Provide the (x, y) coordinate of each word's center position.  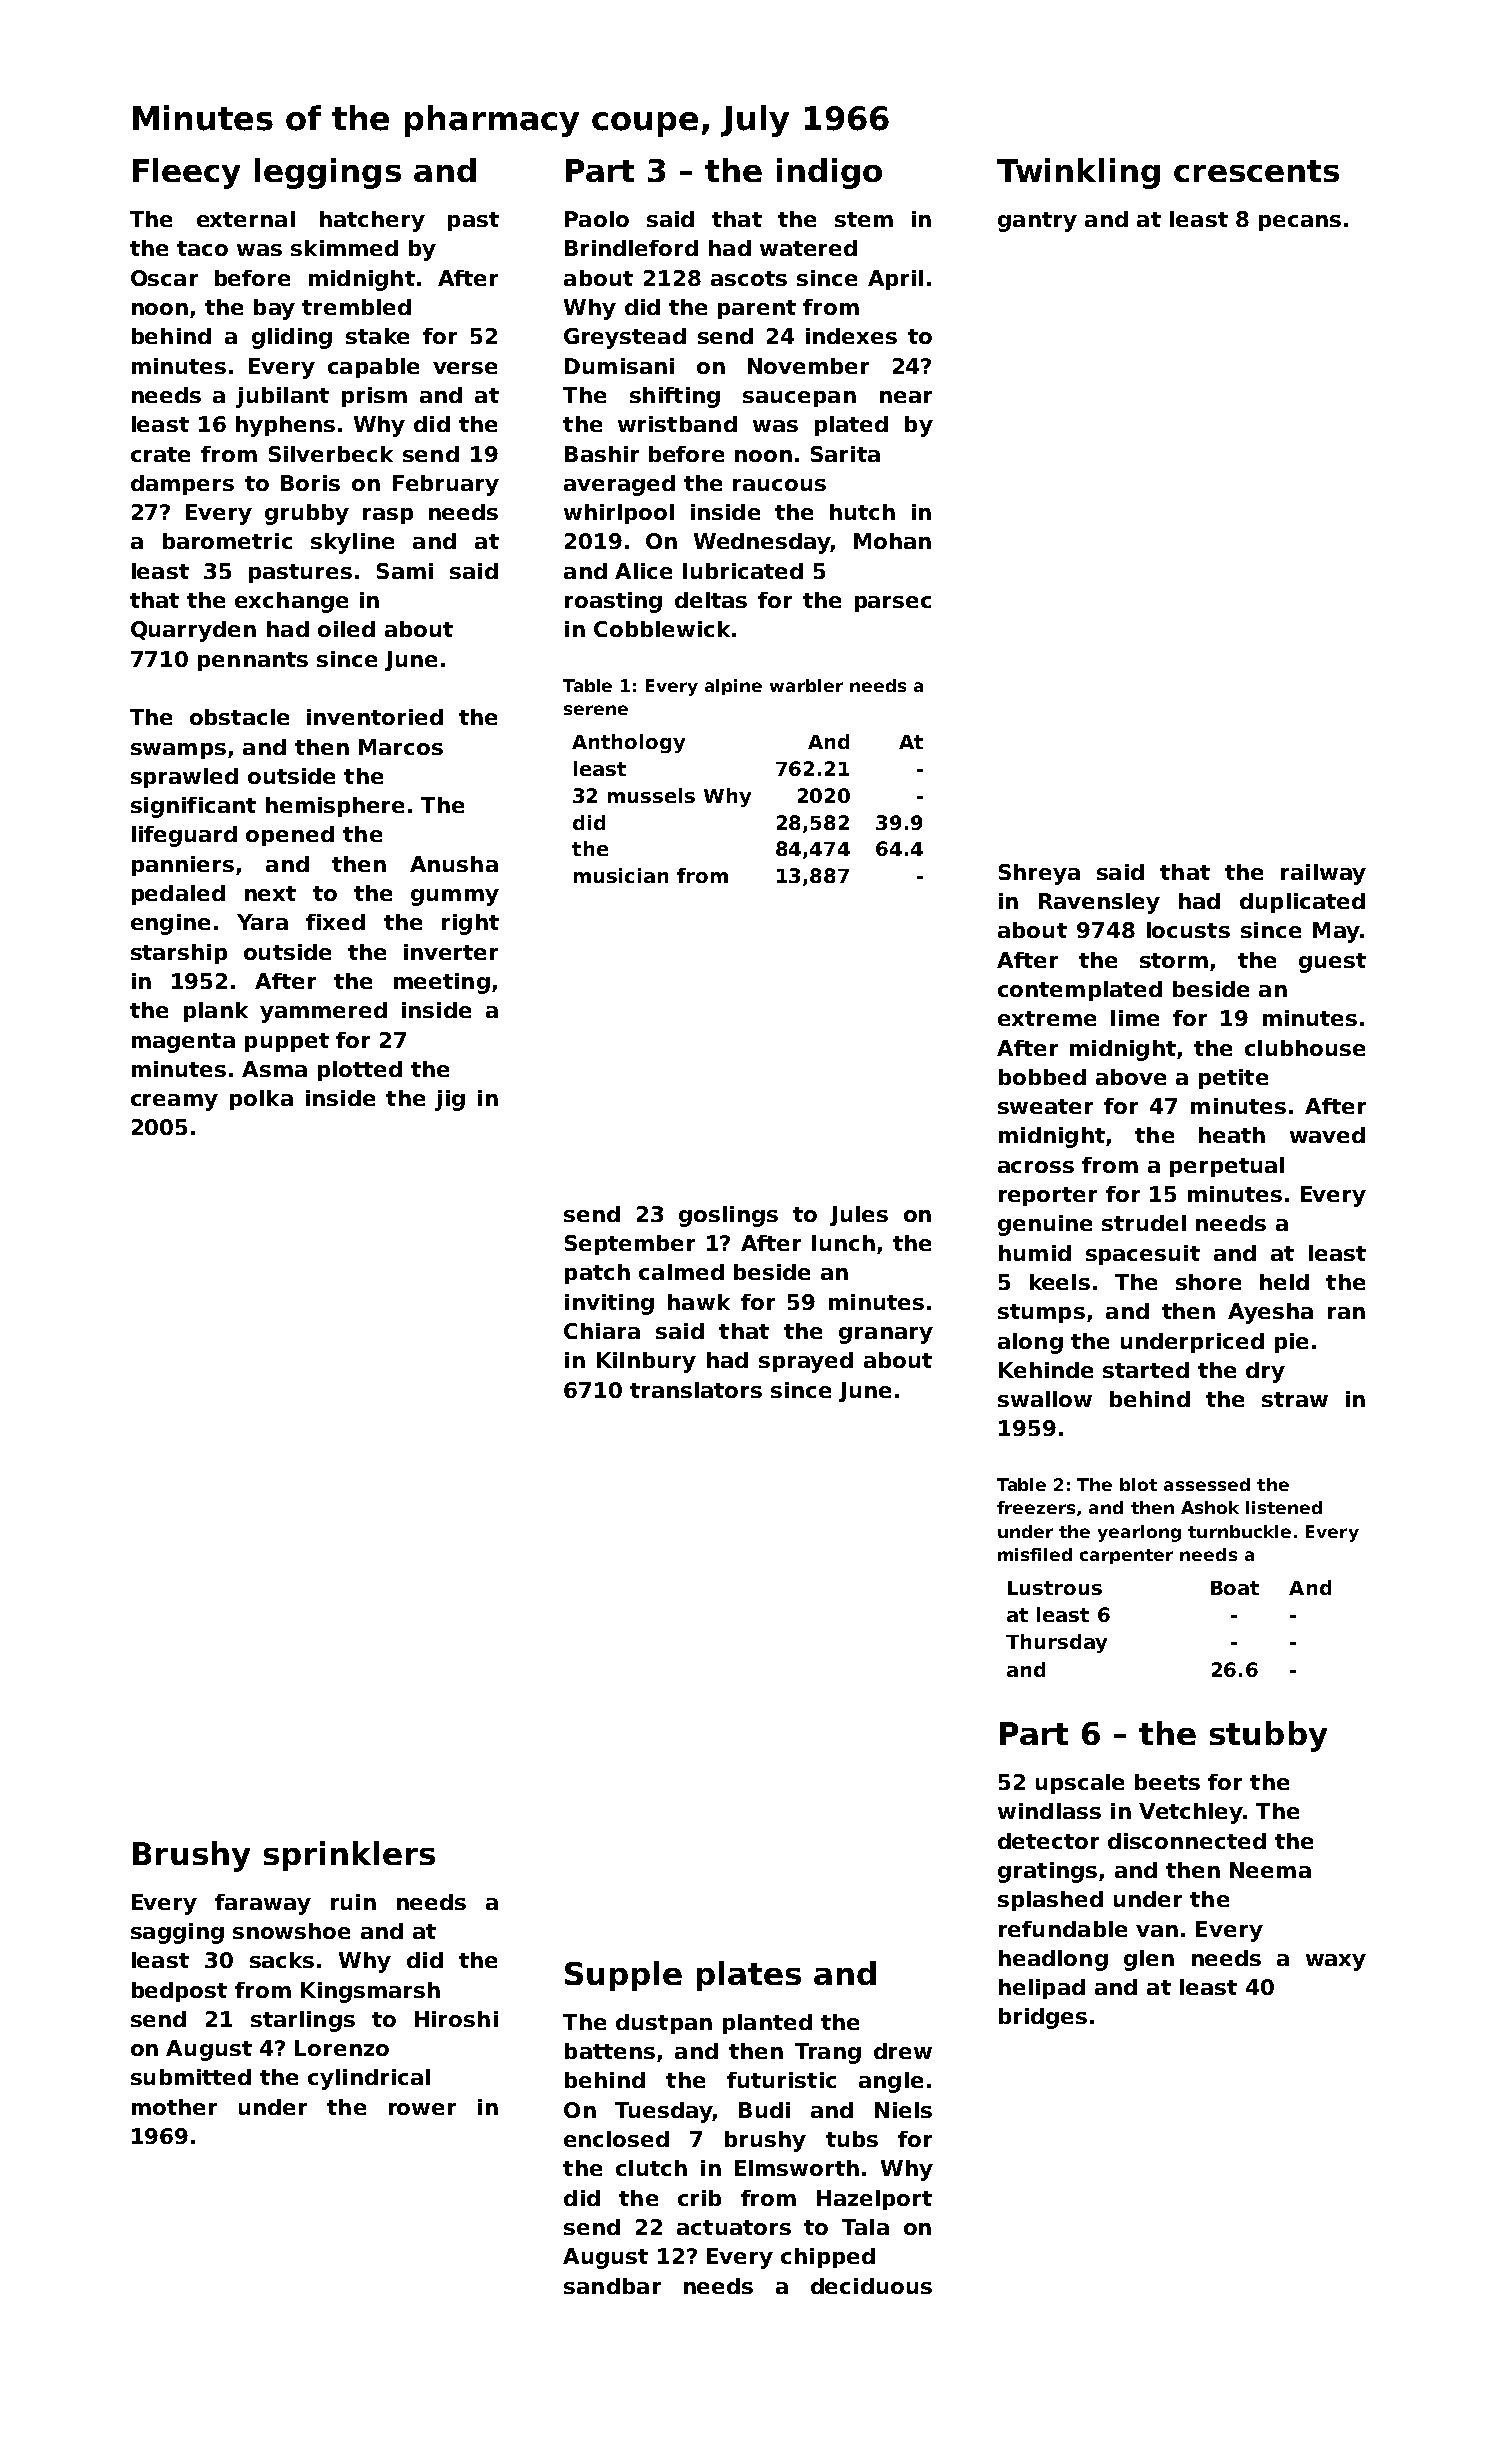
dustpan (664, 2024)
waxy (1336, 1962)
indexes (851, 336)
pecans (1300, 223)
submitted (191, 2077)
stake (377, 336)
